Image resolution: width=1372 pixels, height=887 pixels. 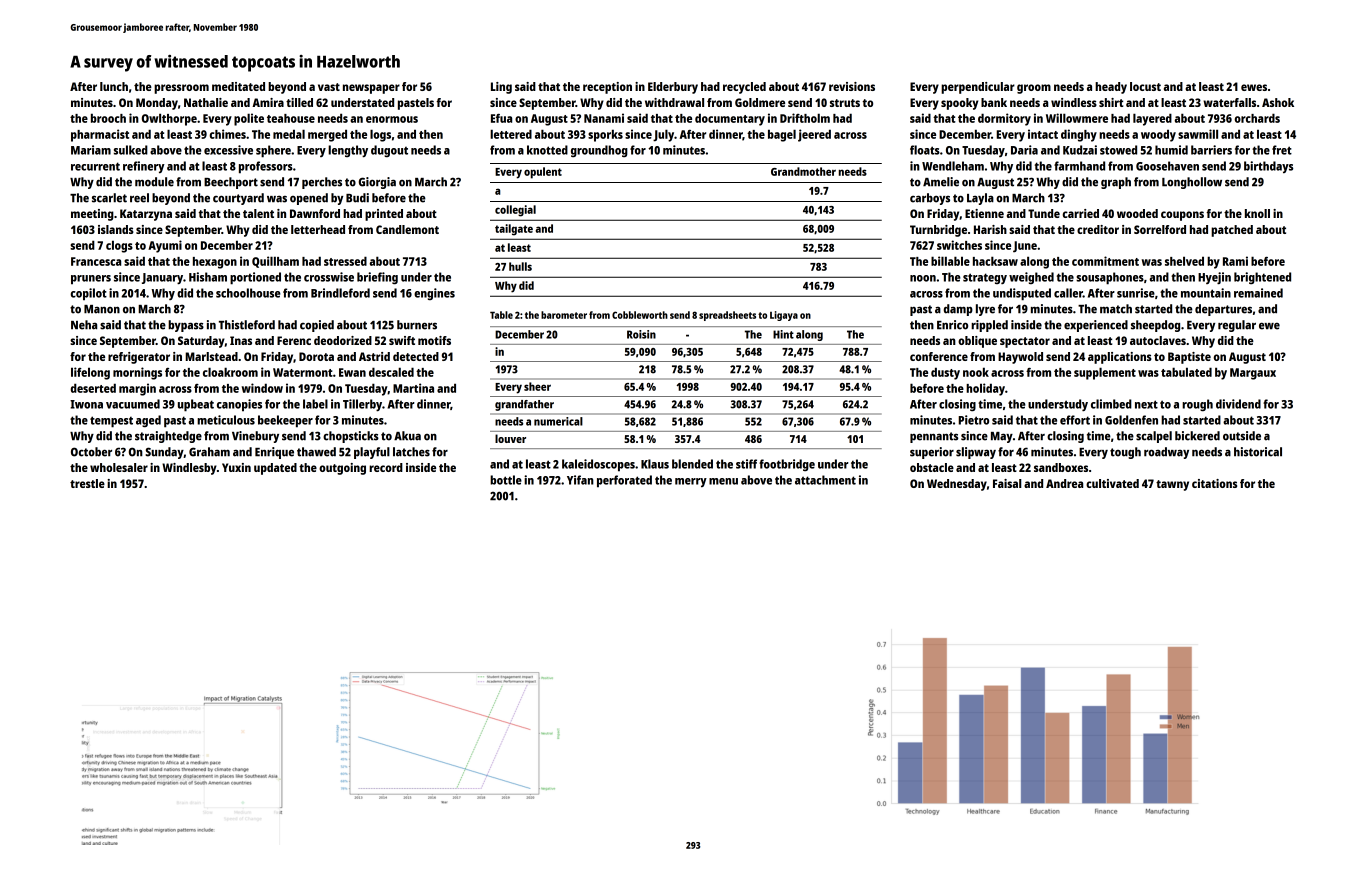 I want to click on dividend, so click(x=1238, y=404).
